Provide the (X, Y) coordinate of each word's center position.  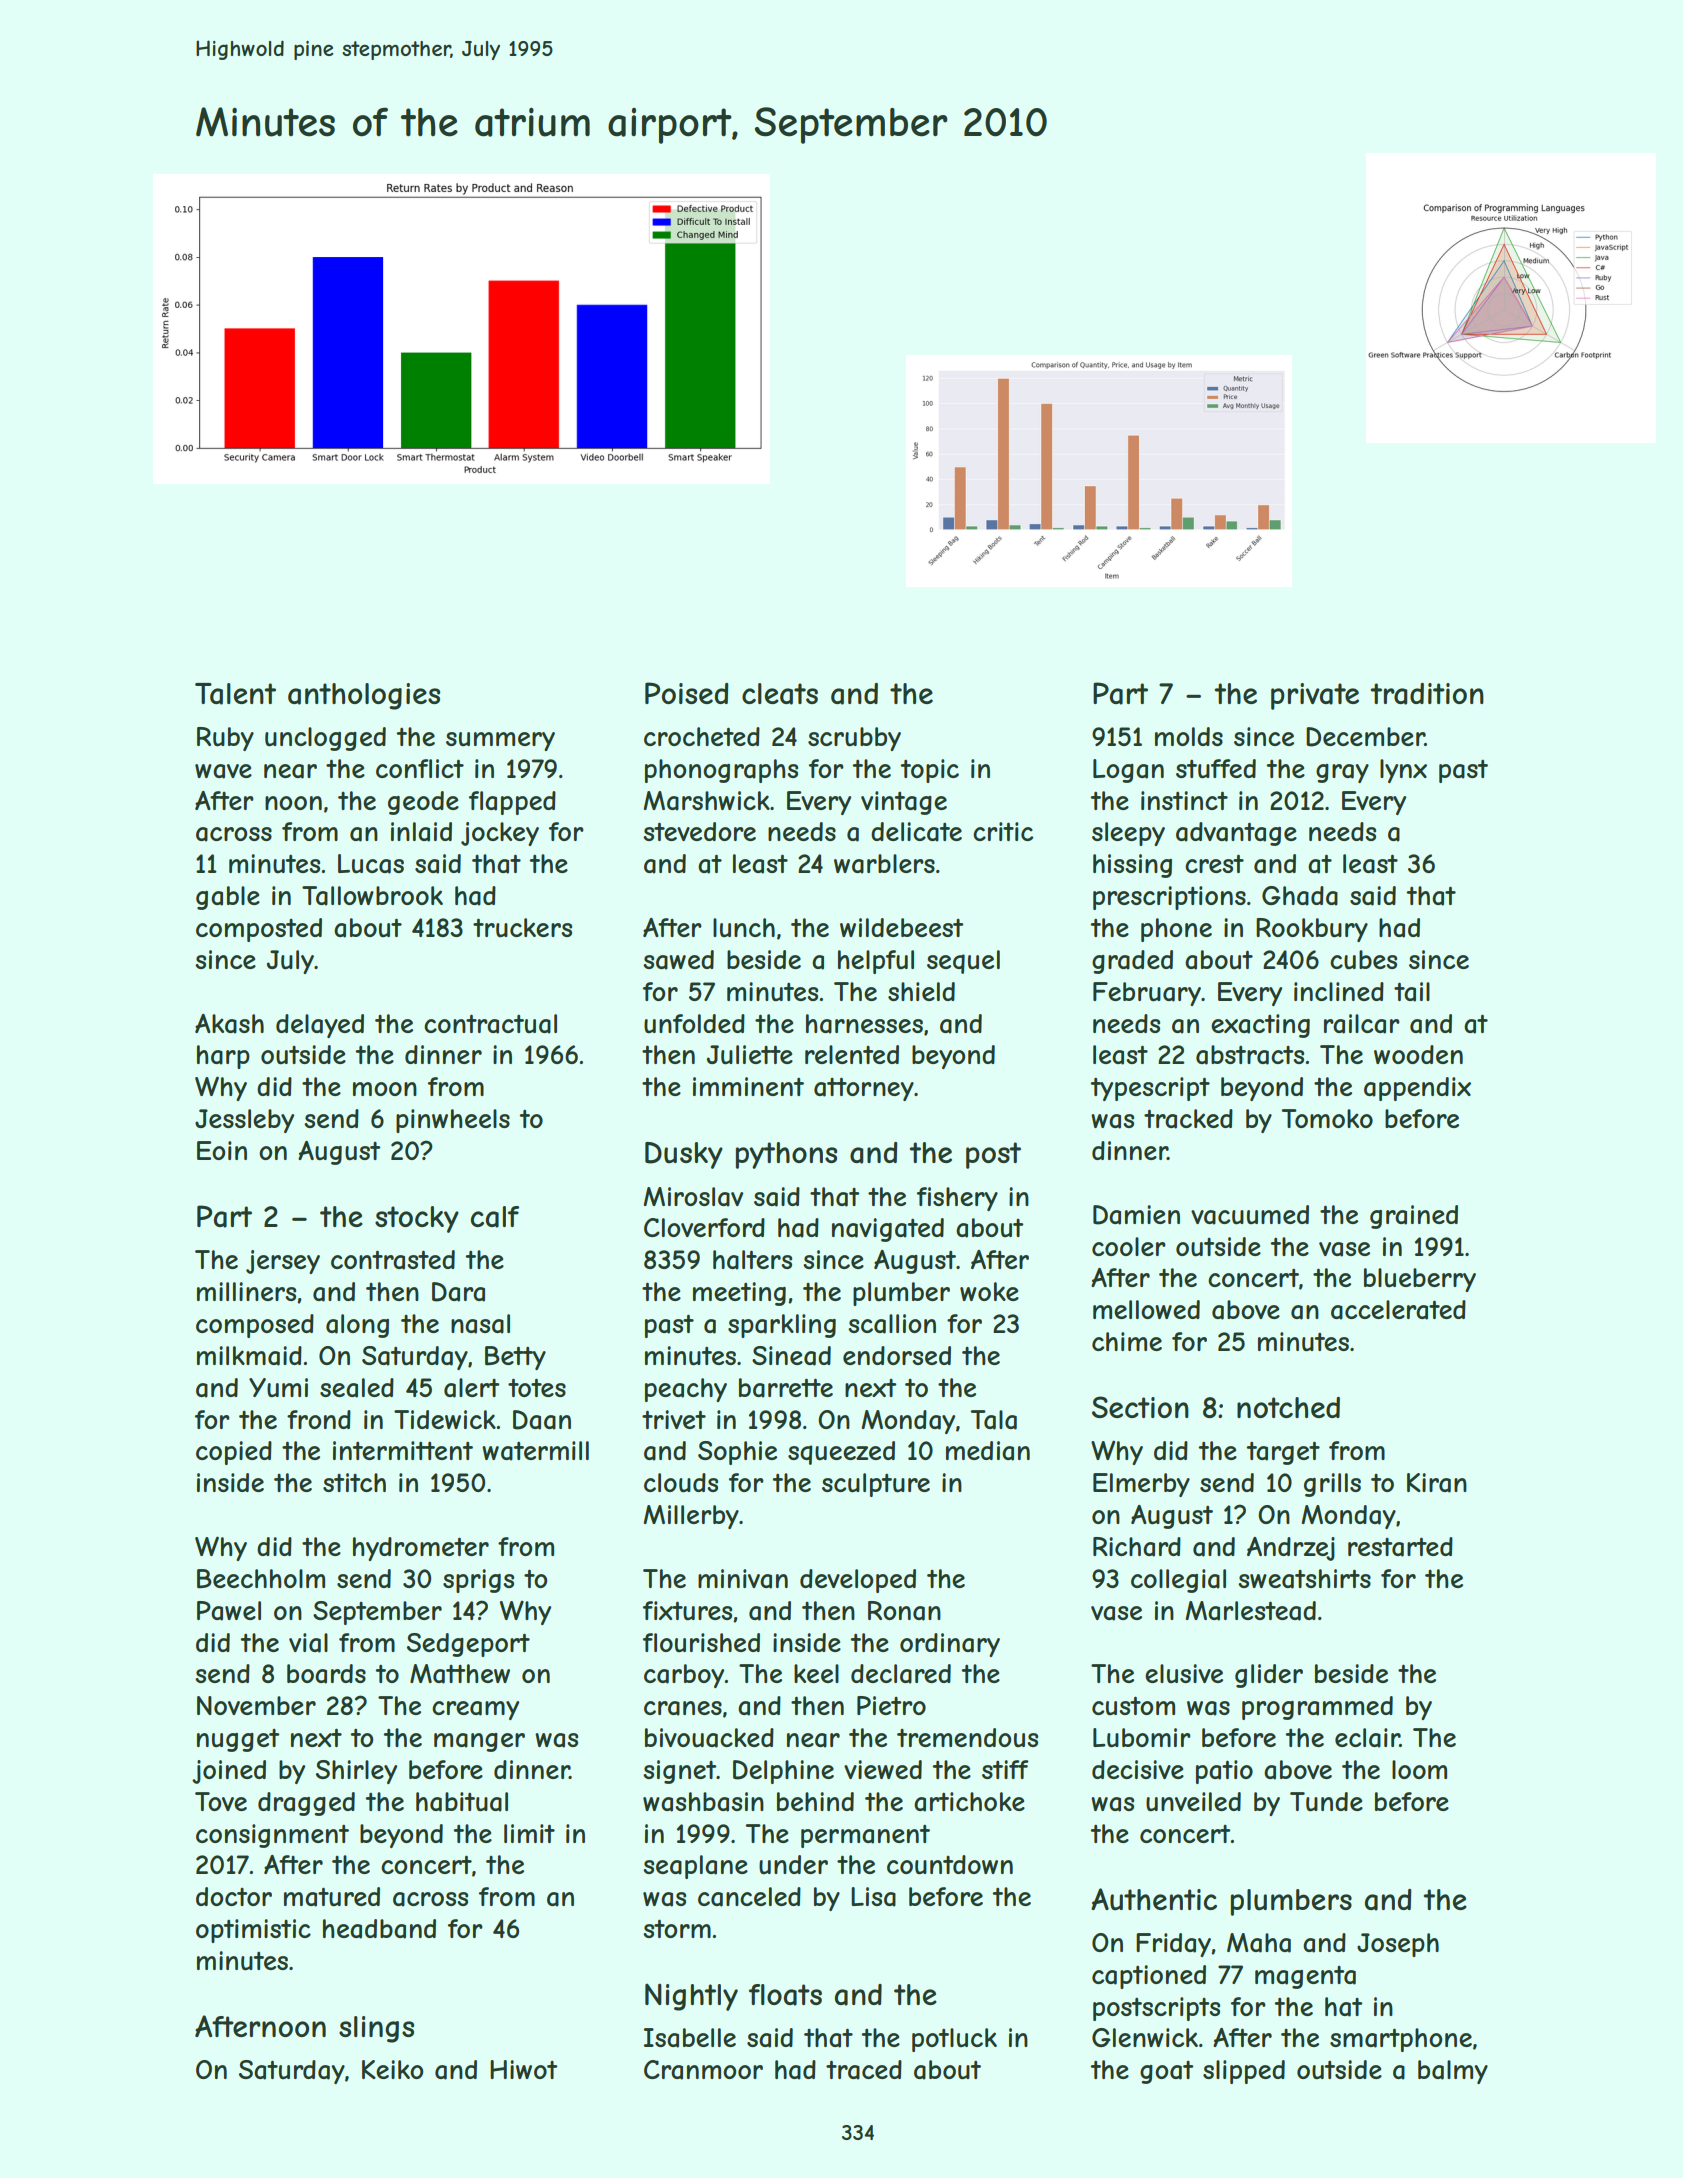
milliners (246, 1291)
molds (1189, 736)
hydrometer (421, 1549)
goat (1166, 2072)
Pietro (891, 1705)
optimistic (253, 1931)
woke (989, 1291)
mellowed (1146, 1309)
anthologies (364, 696)
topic (930, 771)
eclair (1367, 1738)
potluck (954, 2040)
